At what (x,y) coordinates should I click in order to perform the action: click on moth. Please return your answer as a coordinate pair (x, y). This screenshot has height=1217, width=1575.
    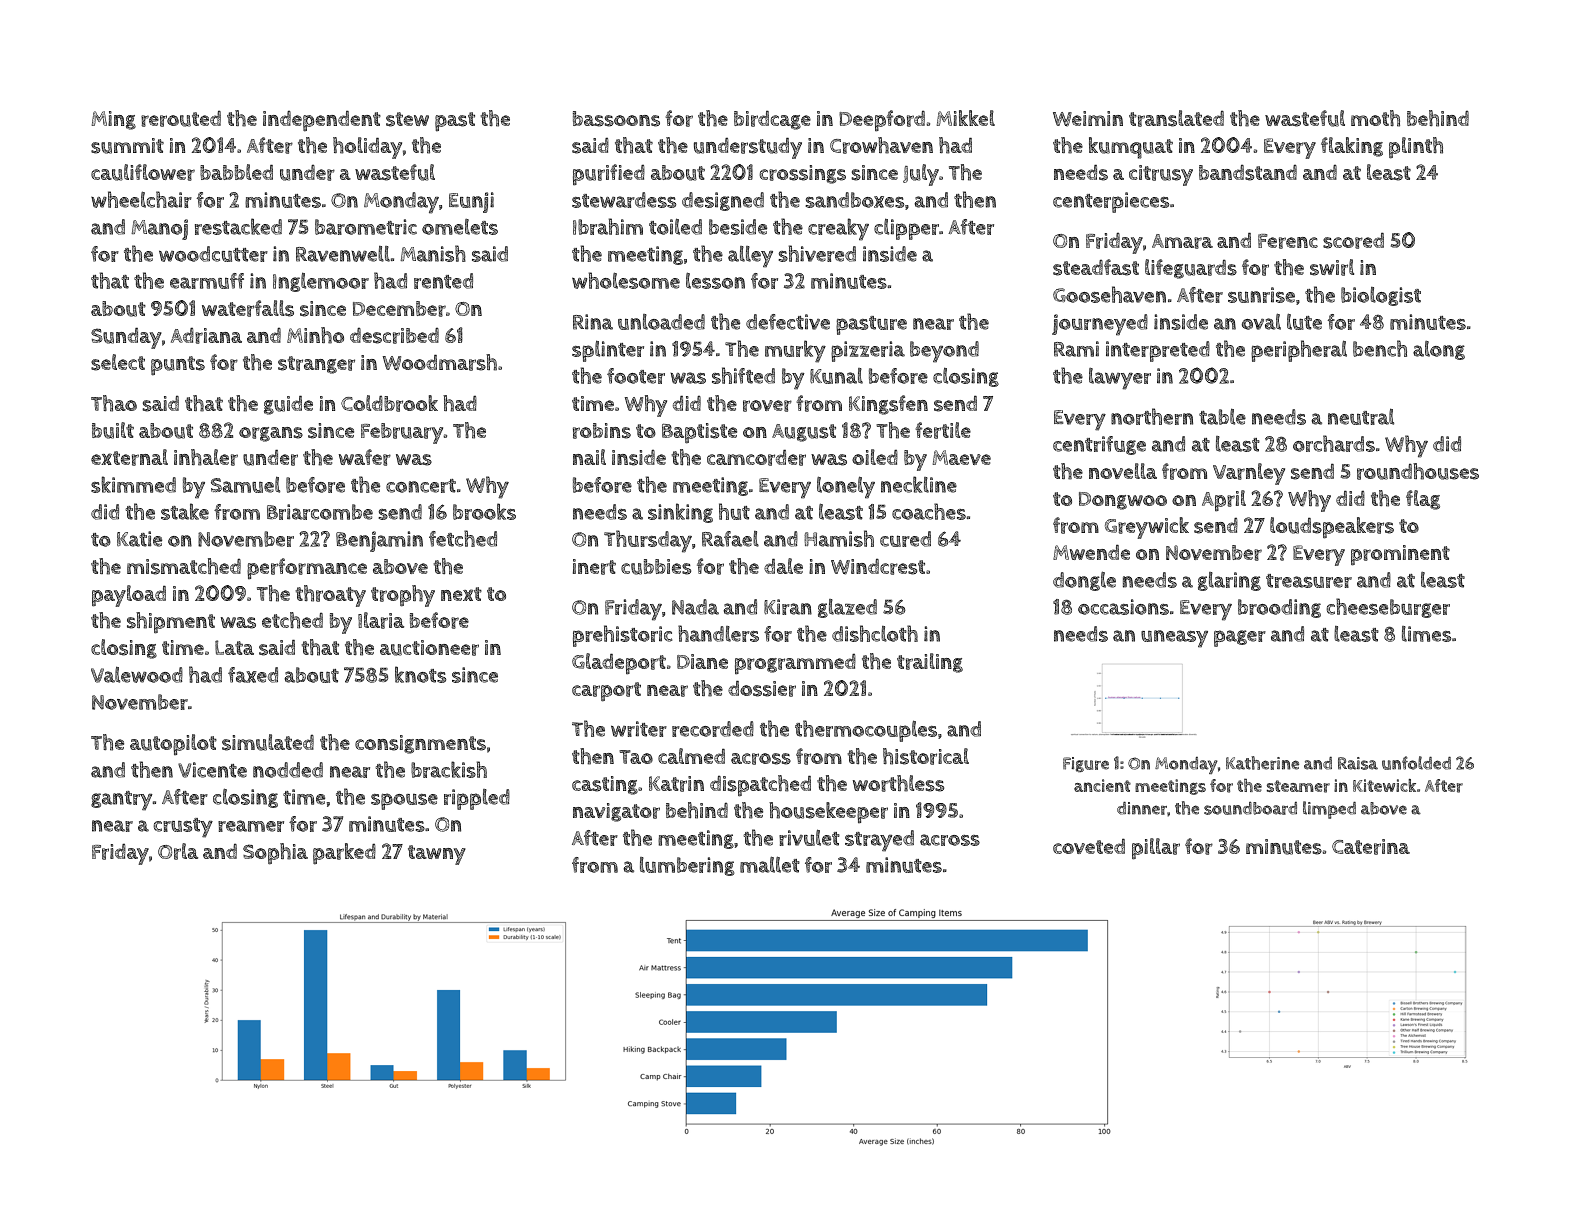
    Looking at the image, I should click on (1375, 118).
